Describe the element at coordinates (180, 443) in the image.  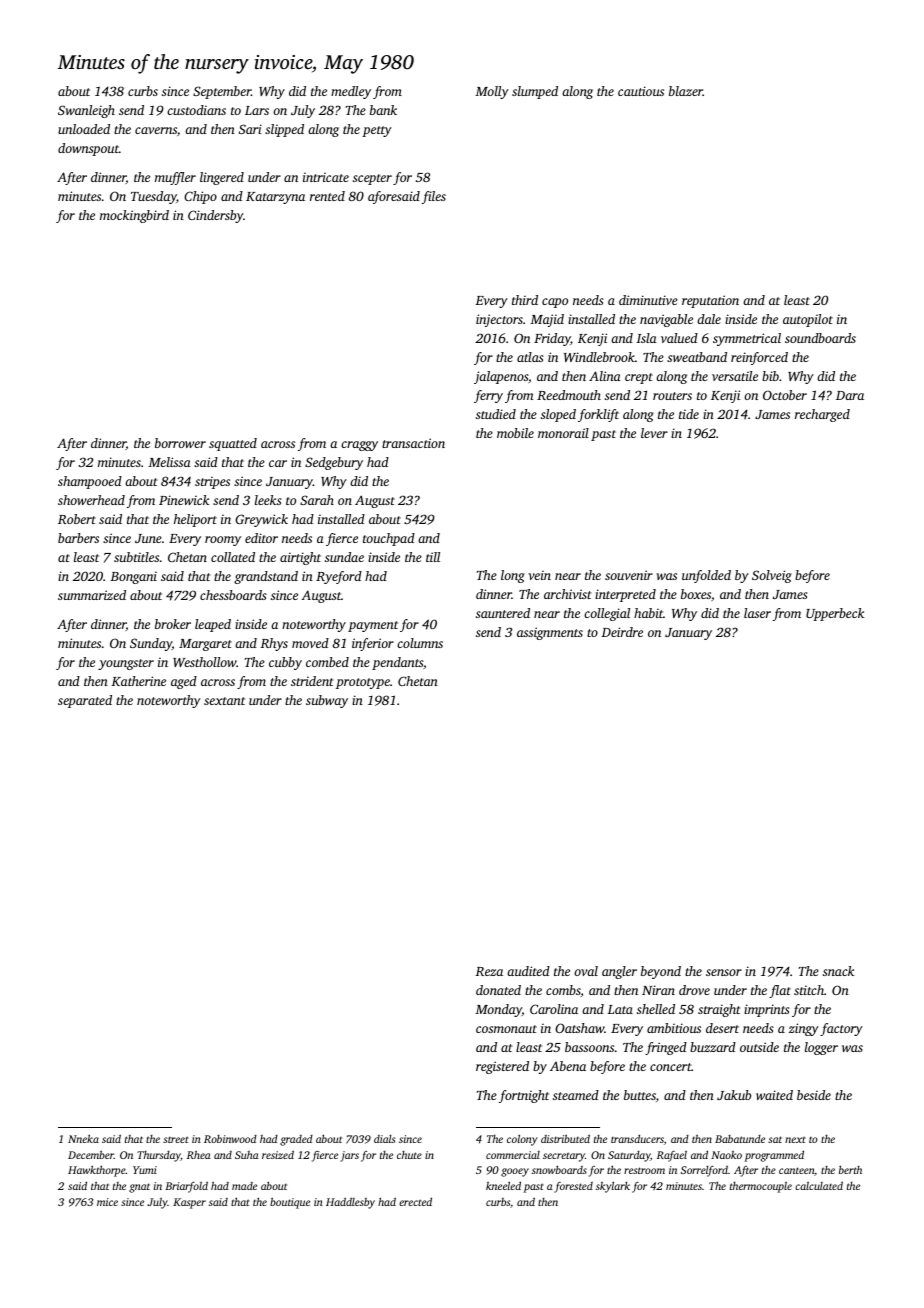
I see `borrower` at that location.
